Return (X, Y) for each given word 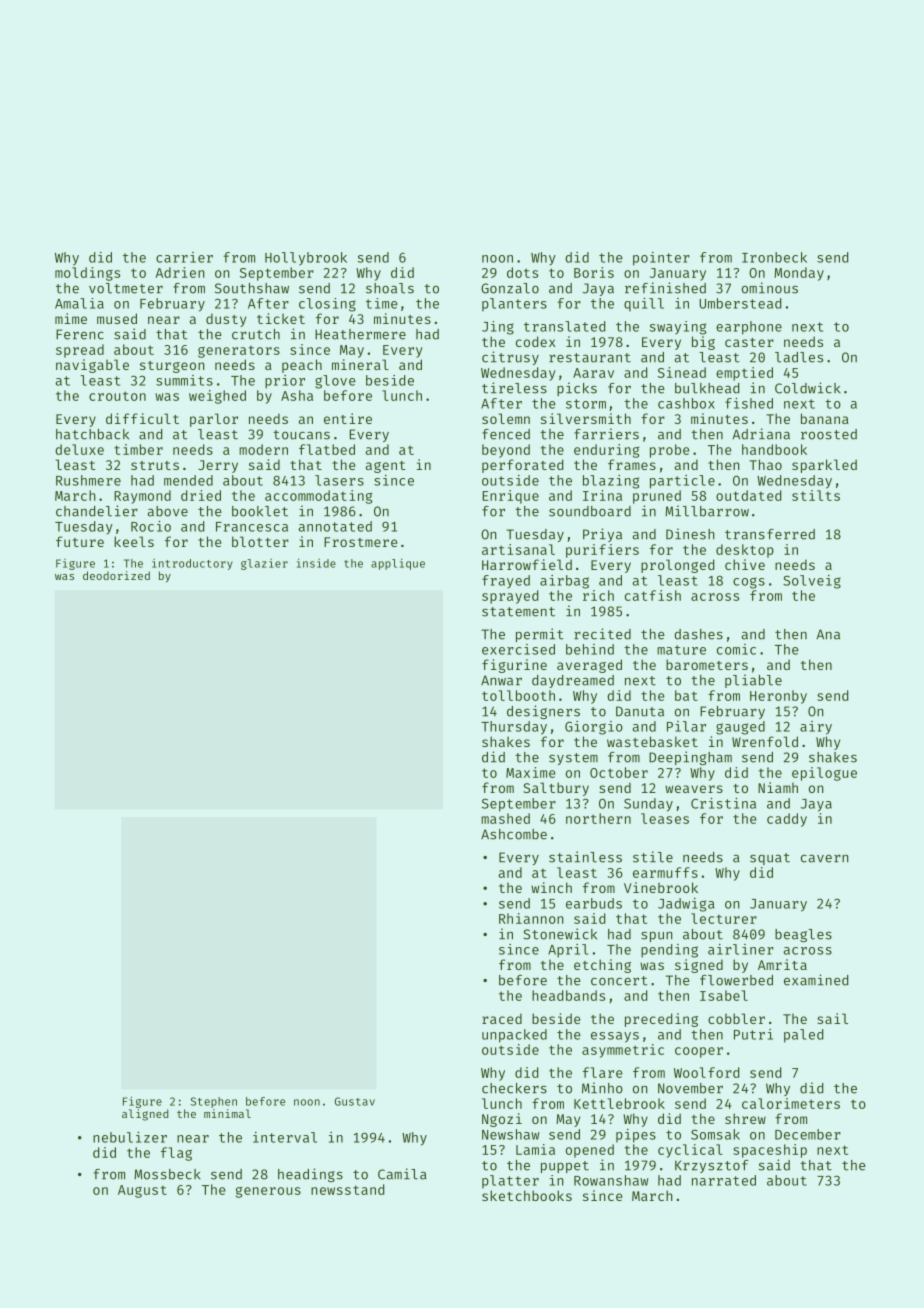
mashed (505, 818)
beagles (803, 935)
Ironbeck (774, 257)
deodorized (116, 575)
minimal (227, 1113)
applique (398, 564)
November (690, 1088)
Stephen (214, 1102)
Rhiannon (531, 918)
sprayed (510, 597)
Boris (594, 272)
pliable (753, 681)
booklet (260, 511)
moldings (87, 274)
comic (736, 649)
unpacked (514, 1036)
